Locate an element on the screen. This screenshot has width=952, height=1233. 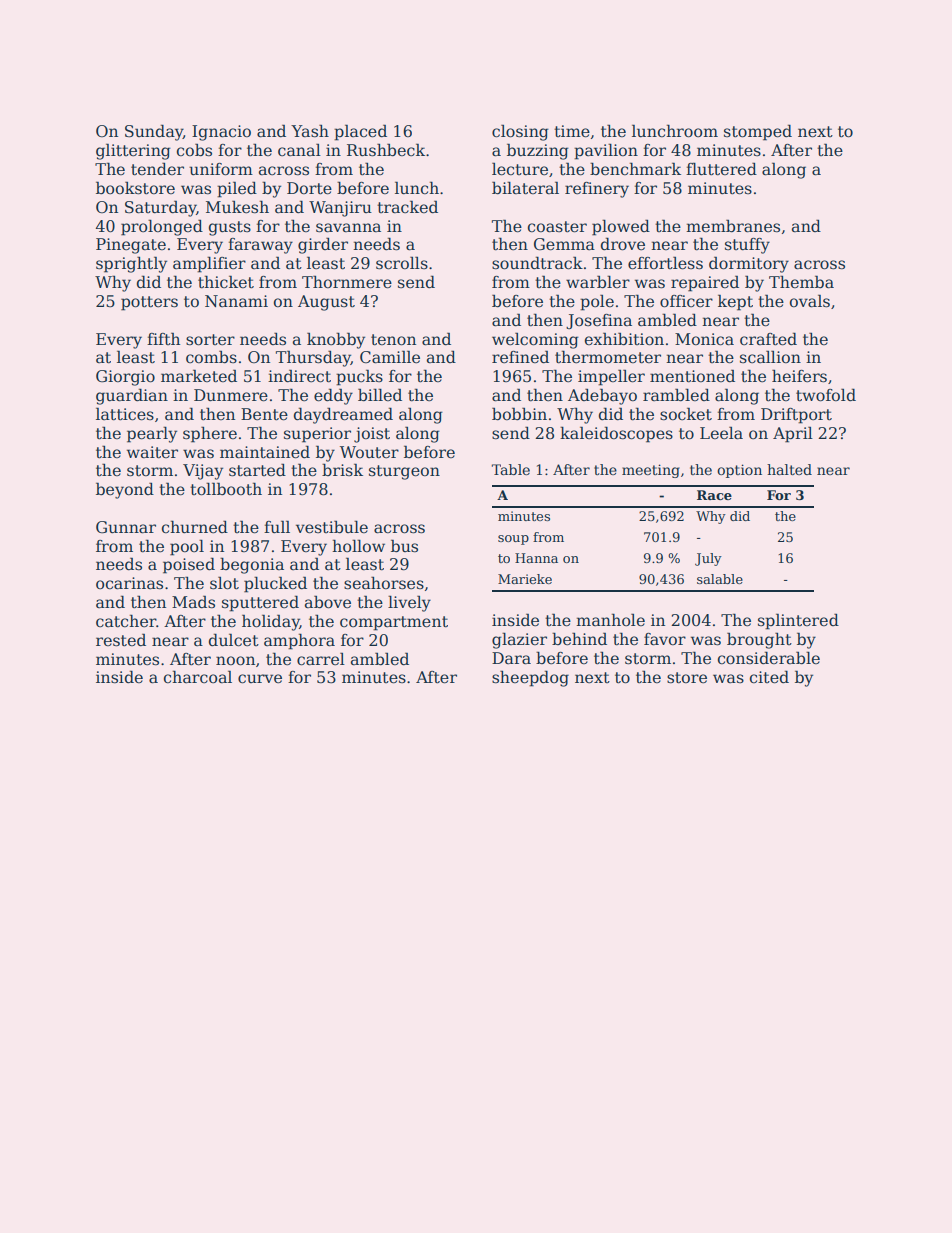
plucked is located at coordinates (275, 584).
